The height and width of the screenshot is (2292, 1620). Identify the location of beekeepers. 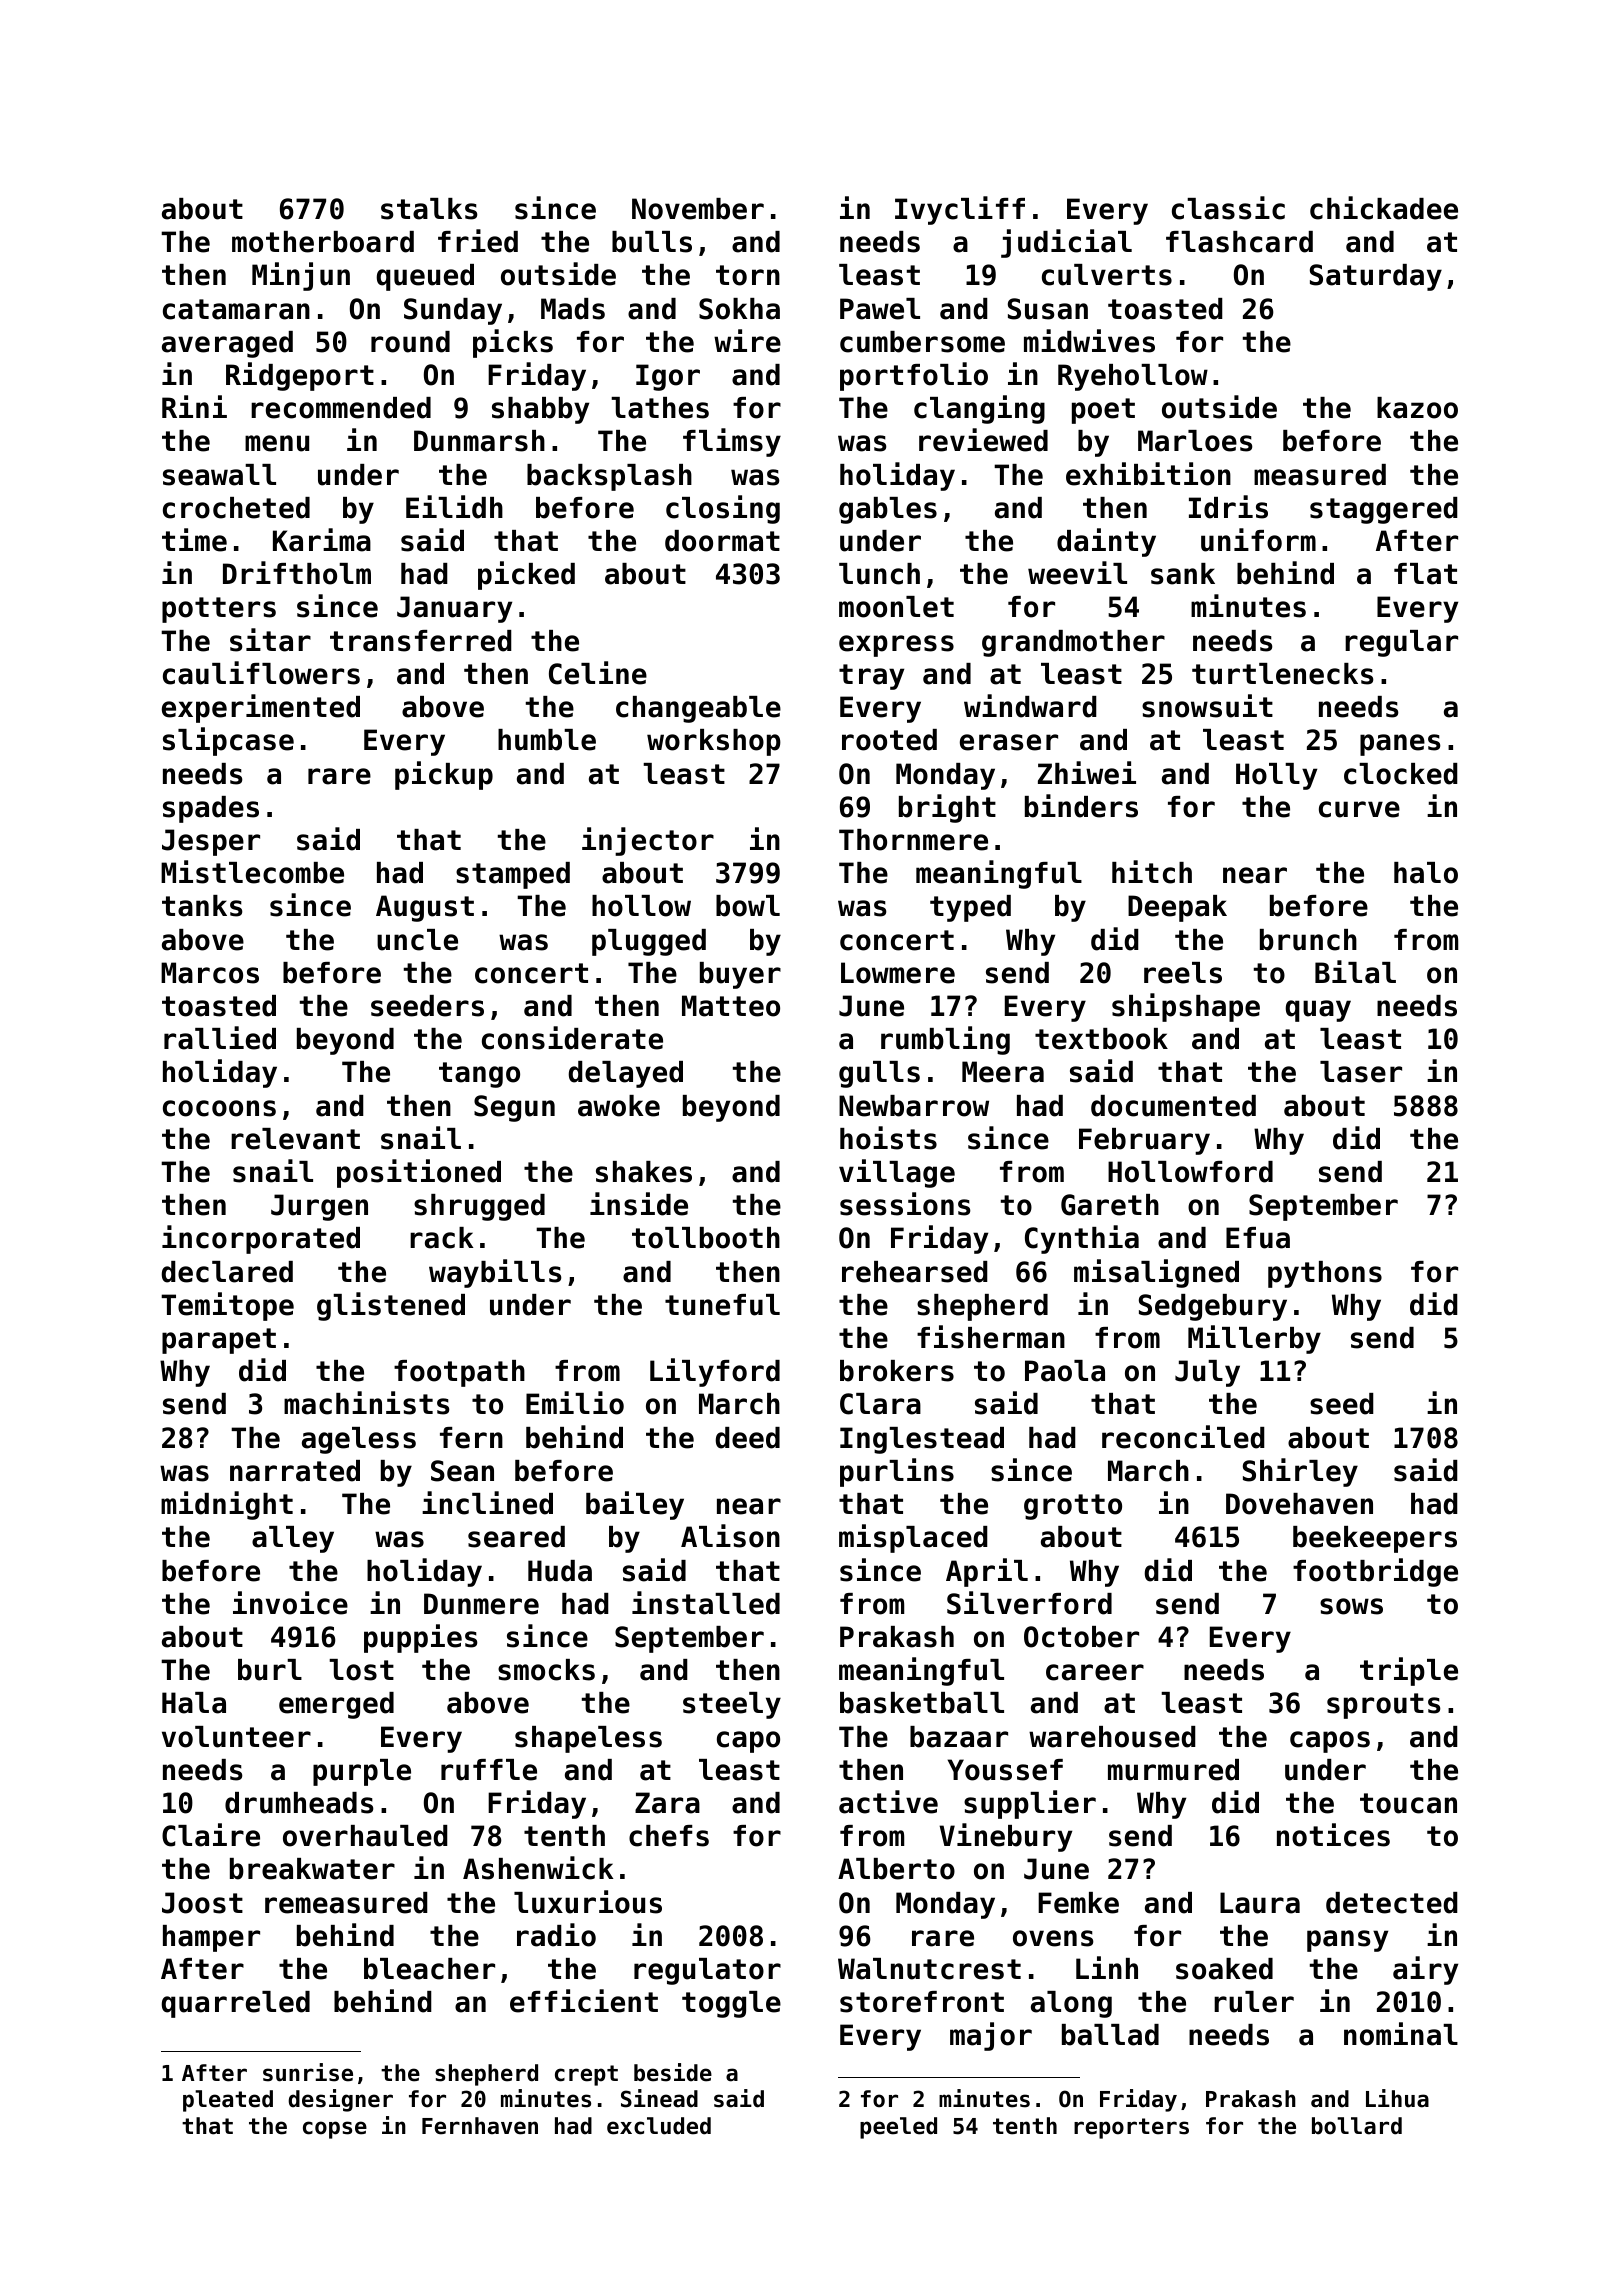
(1375, 1539).
